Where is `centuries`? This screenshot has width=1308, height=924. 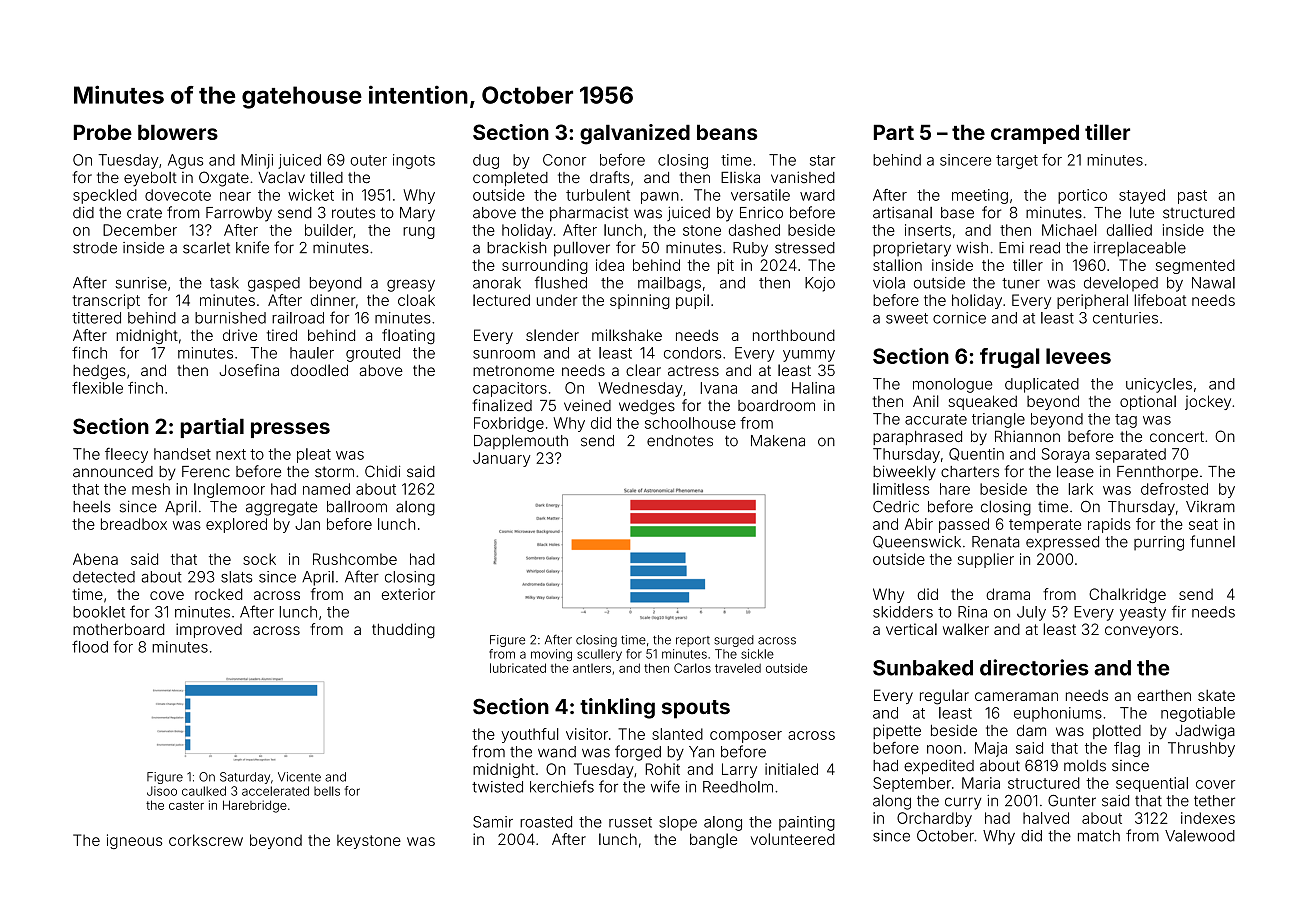
centuries is located at coordinates (1125, 318).
